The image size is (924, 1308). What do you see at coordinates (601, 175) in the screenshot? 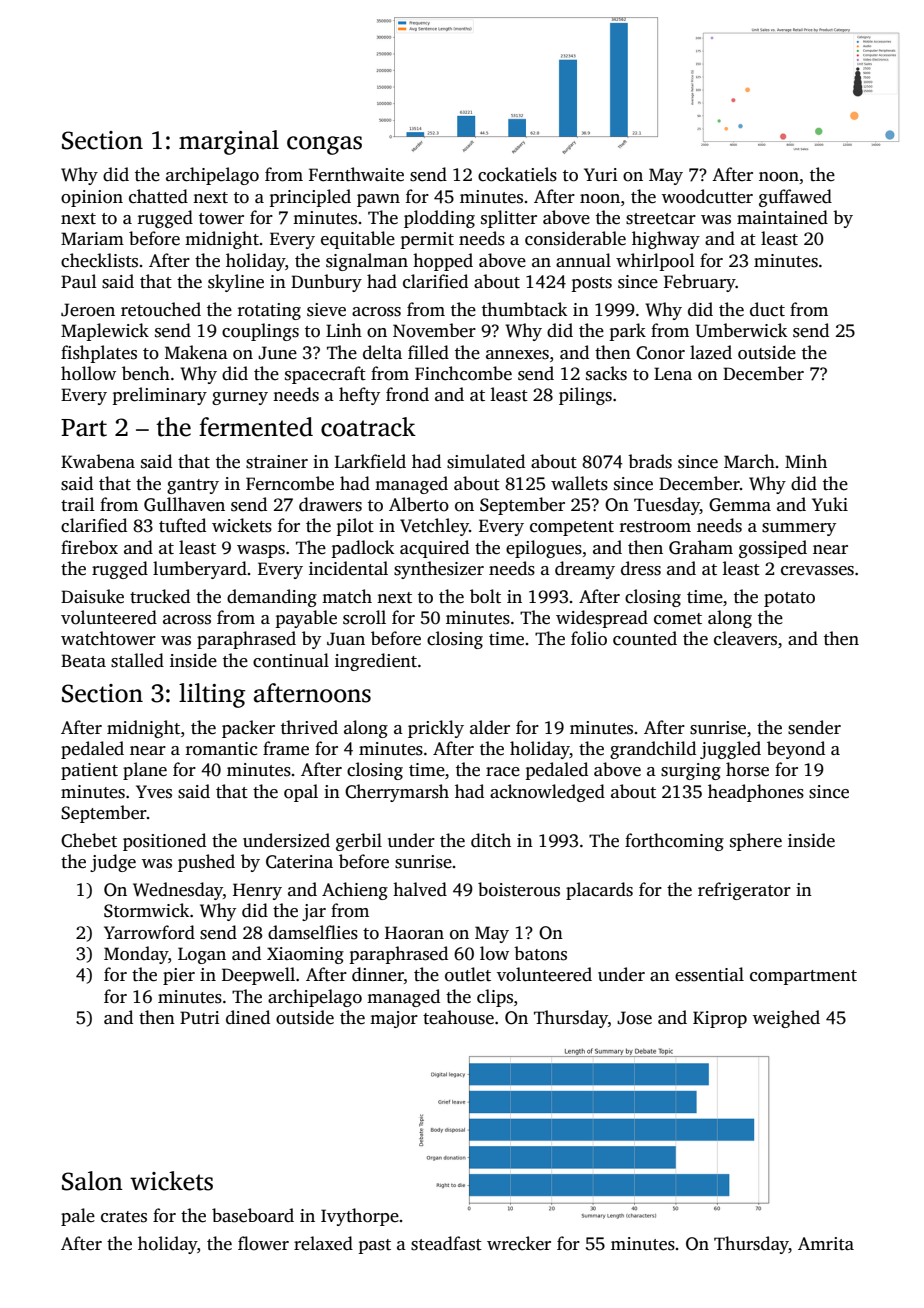
I see `Yuri` at bounding box center [601, 175].
